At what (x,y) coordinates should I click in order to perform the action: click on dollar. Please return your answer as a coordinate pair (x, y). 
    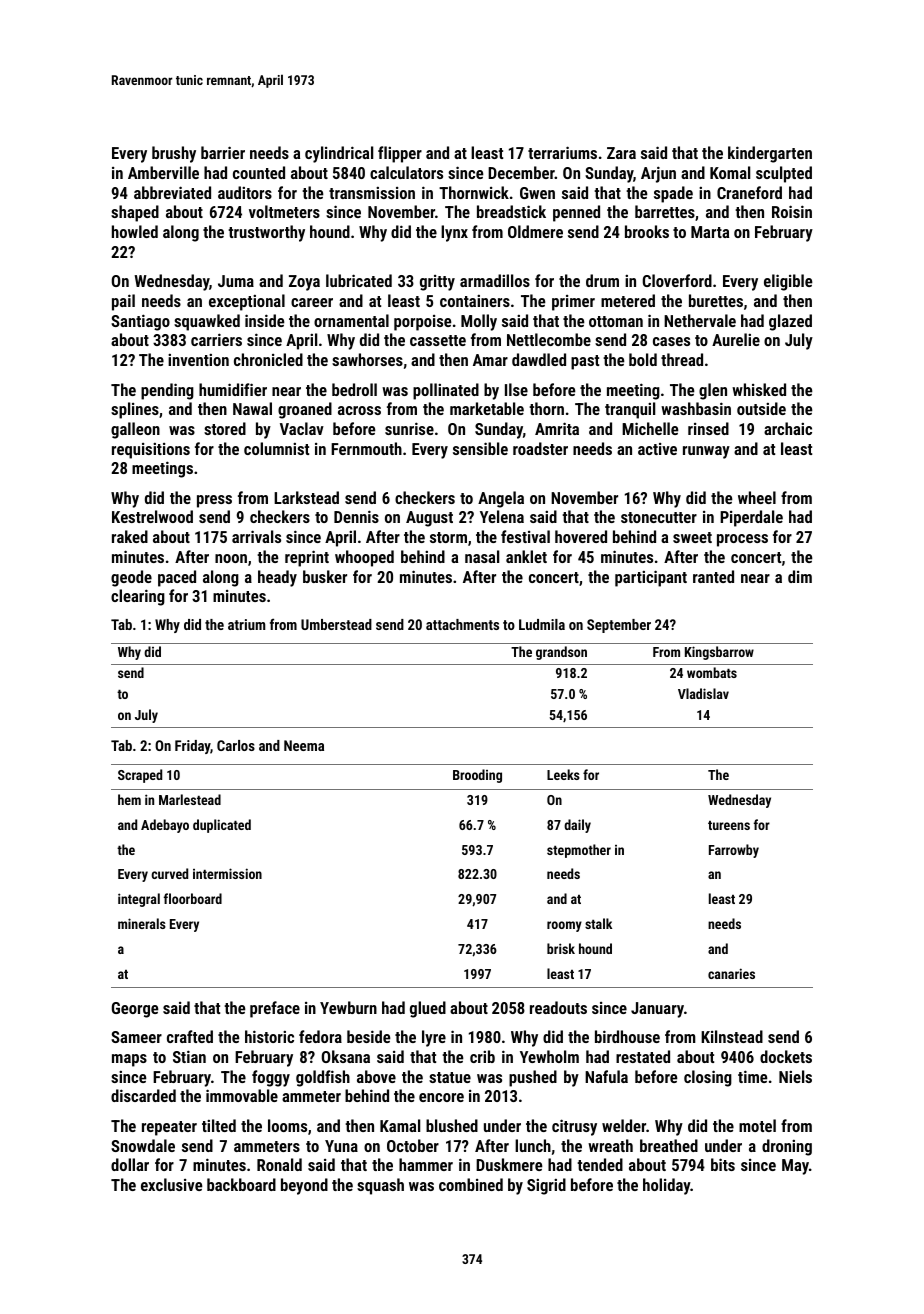
    Looking at the image, I should click on (130, 1164).
